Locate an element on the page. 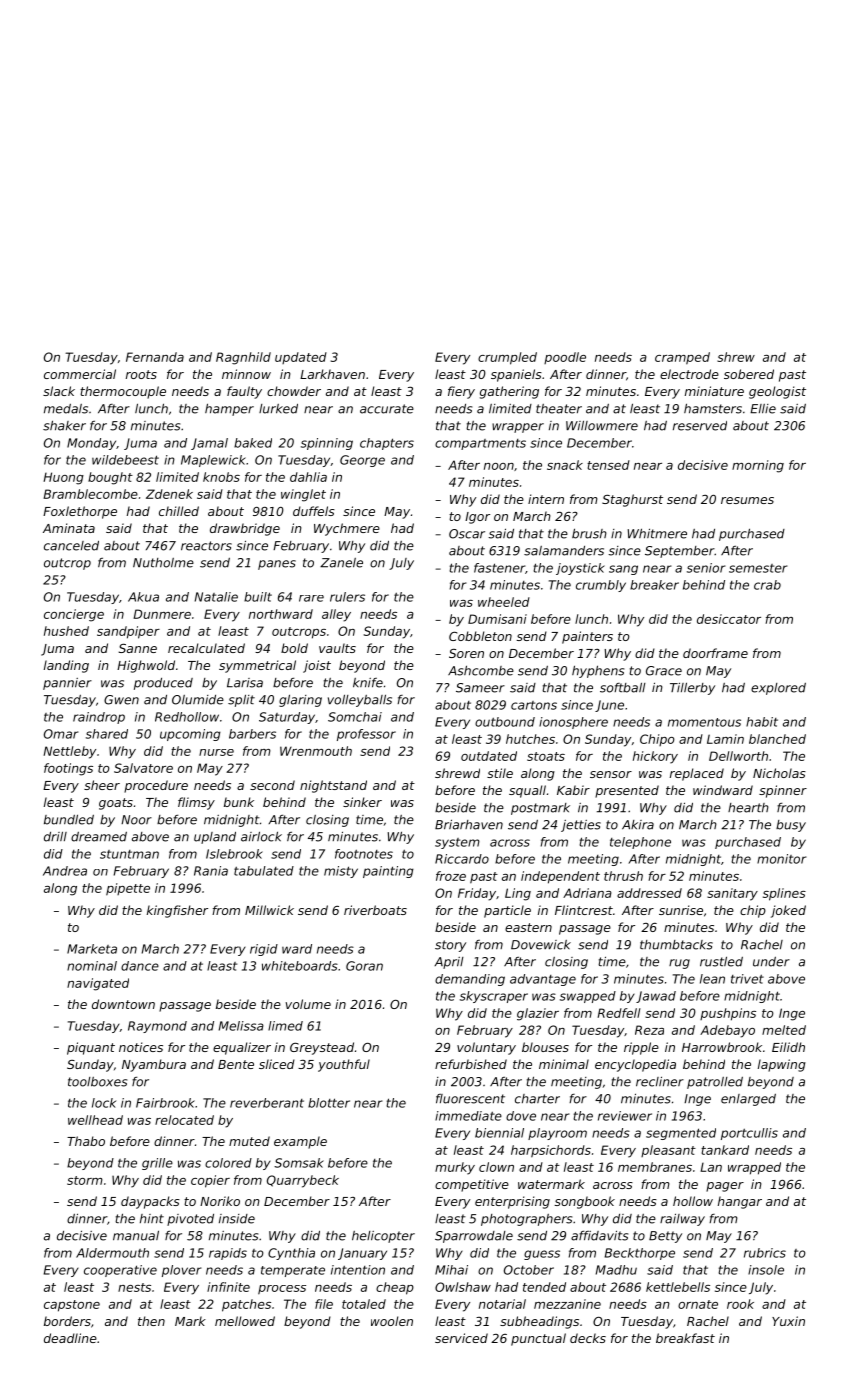  Adebayo is located at coordinates (727, 1031).
